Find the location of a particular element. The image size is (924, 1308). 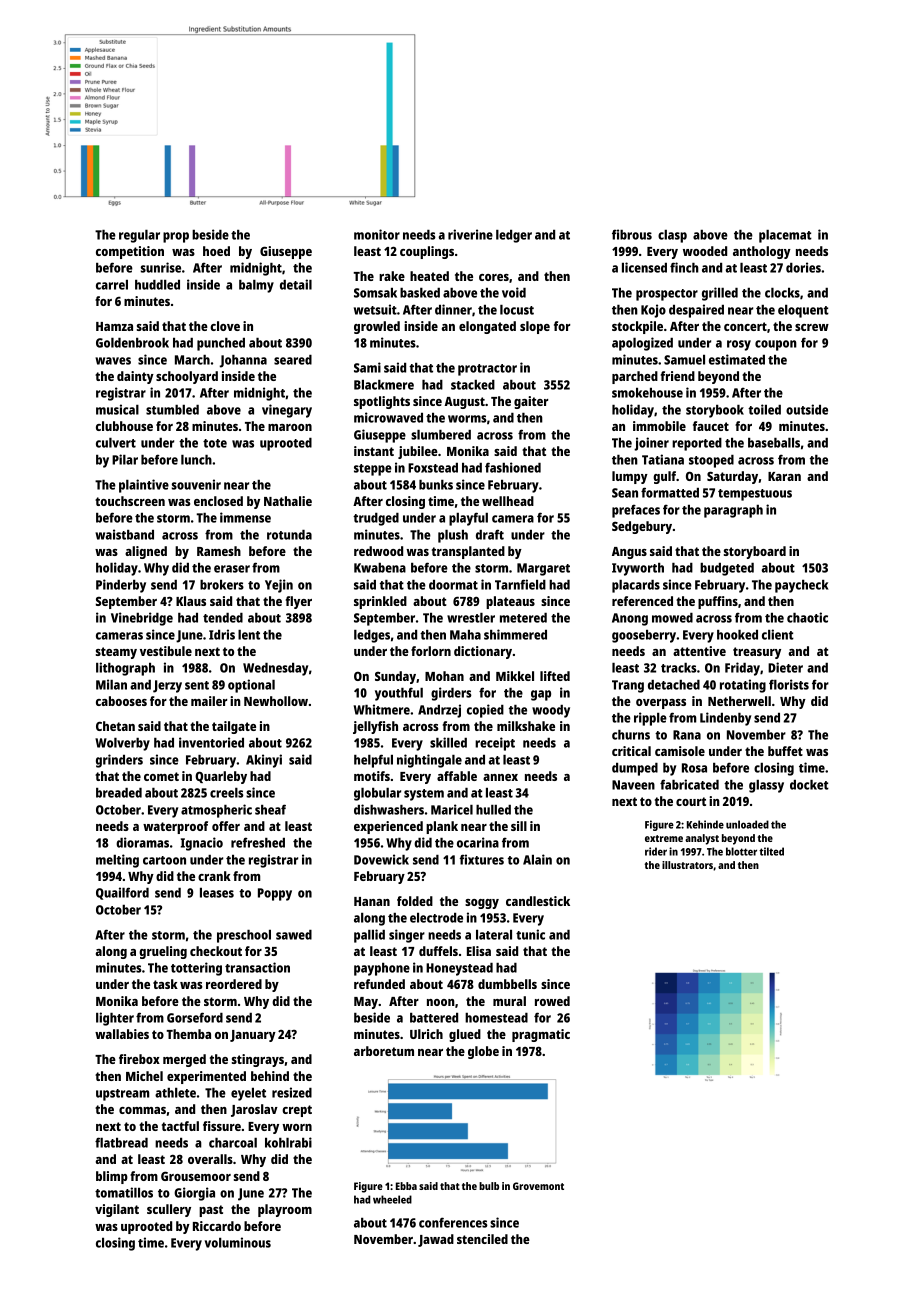

vinegary is located at coordinates (287, 411).
